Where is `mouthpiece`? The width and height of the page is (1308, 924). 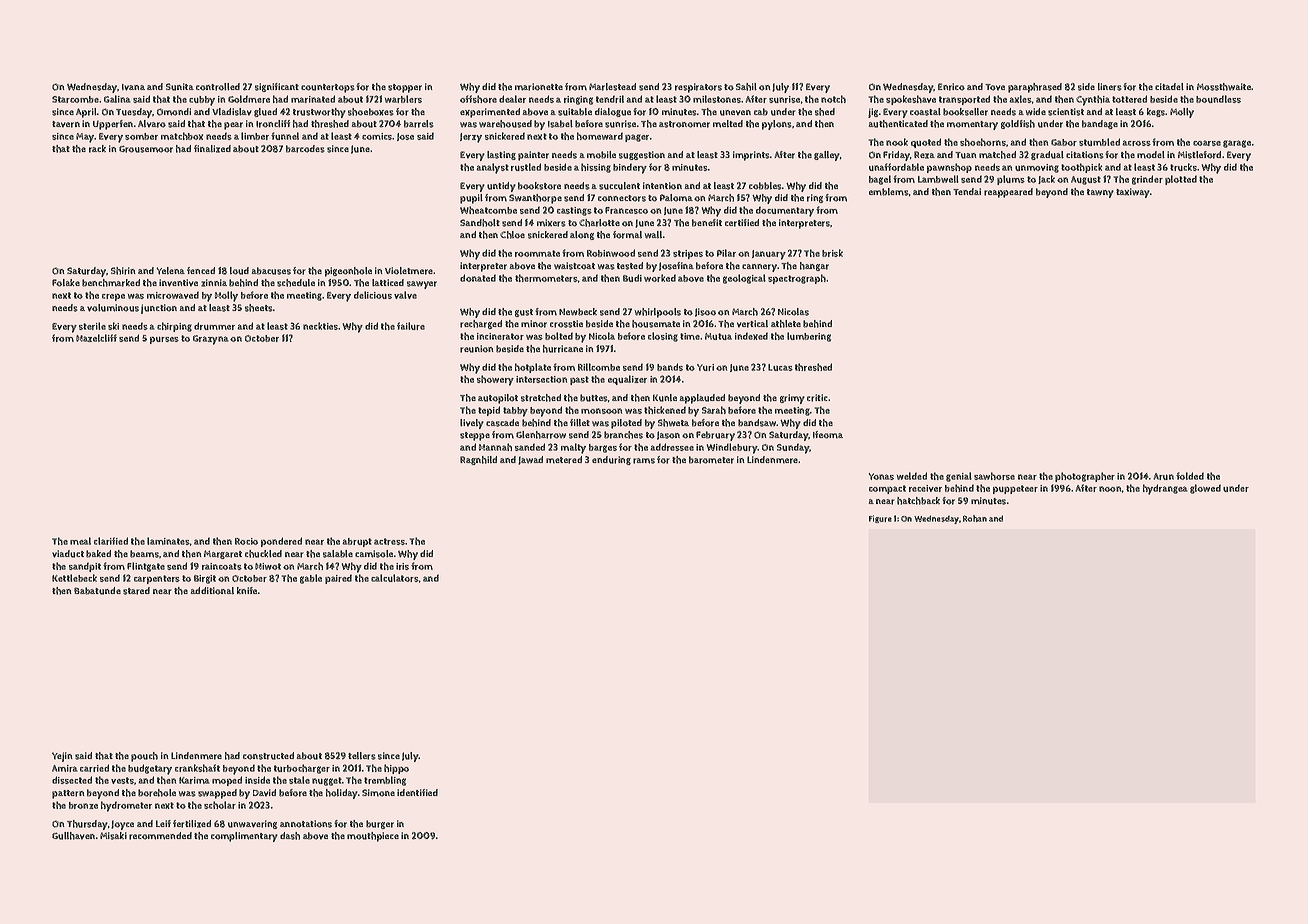
mouthpiece is located at coordinates (373, 837).
